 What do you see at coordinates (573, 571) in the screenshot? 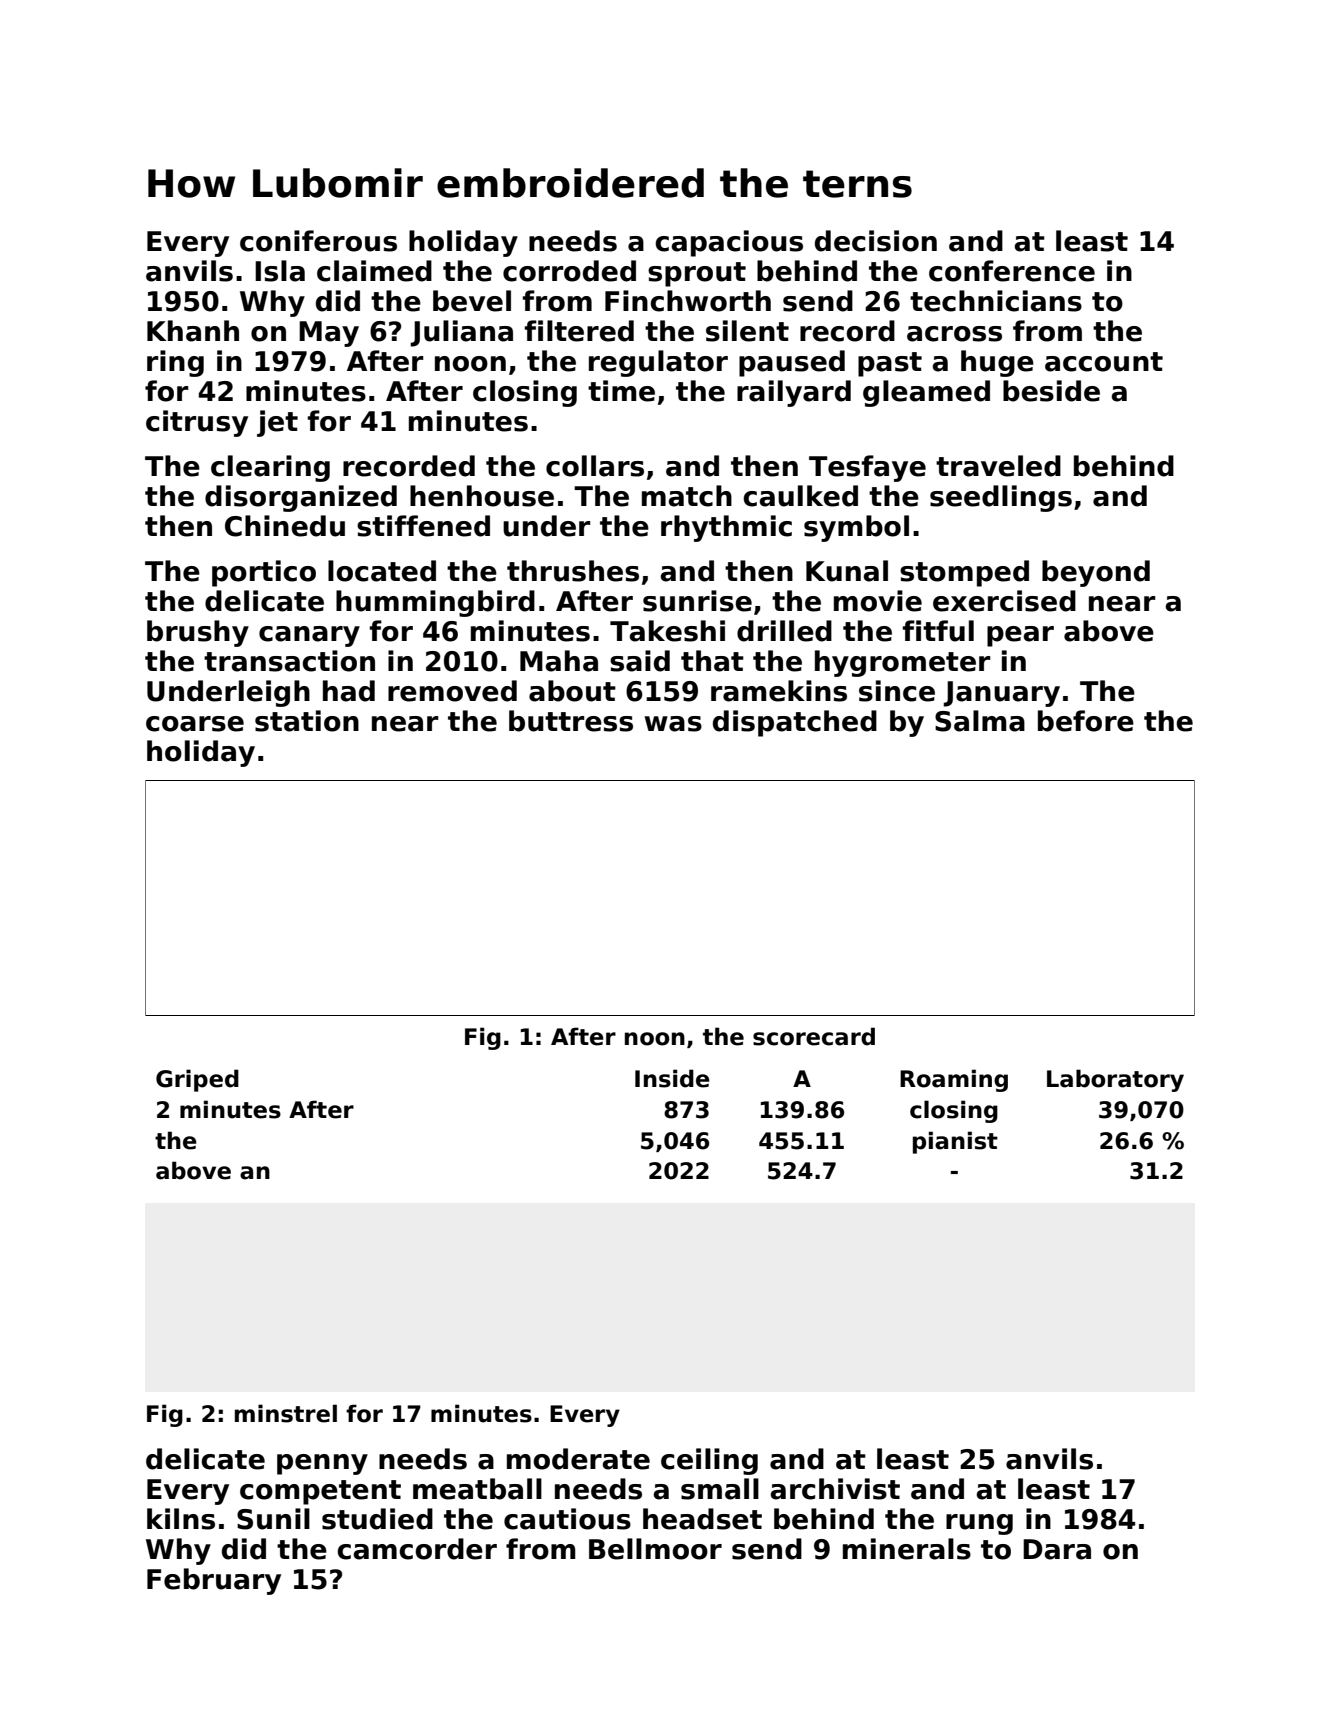
I see `thrushes` at bounding box center [573, 571].
